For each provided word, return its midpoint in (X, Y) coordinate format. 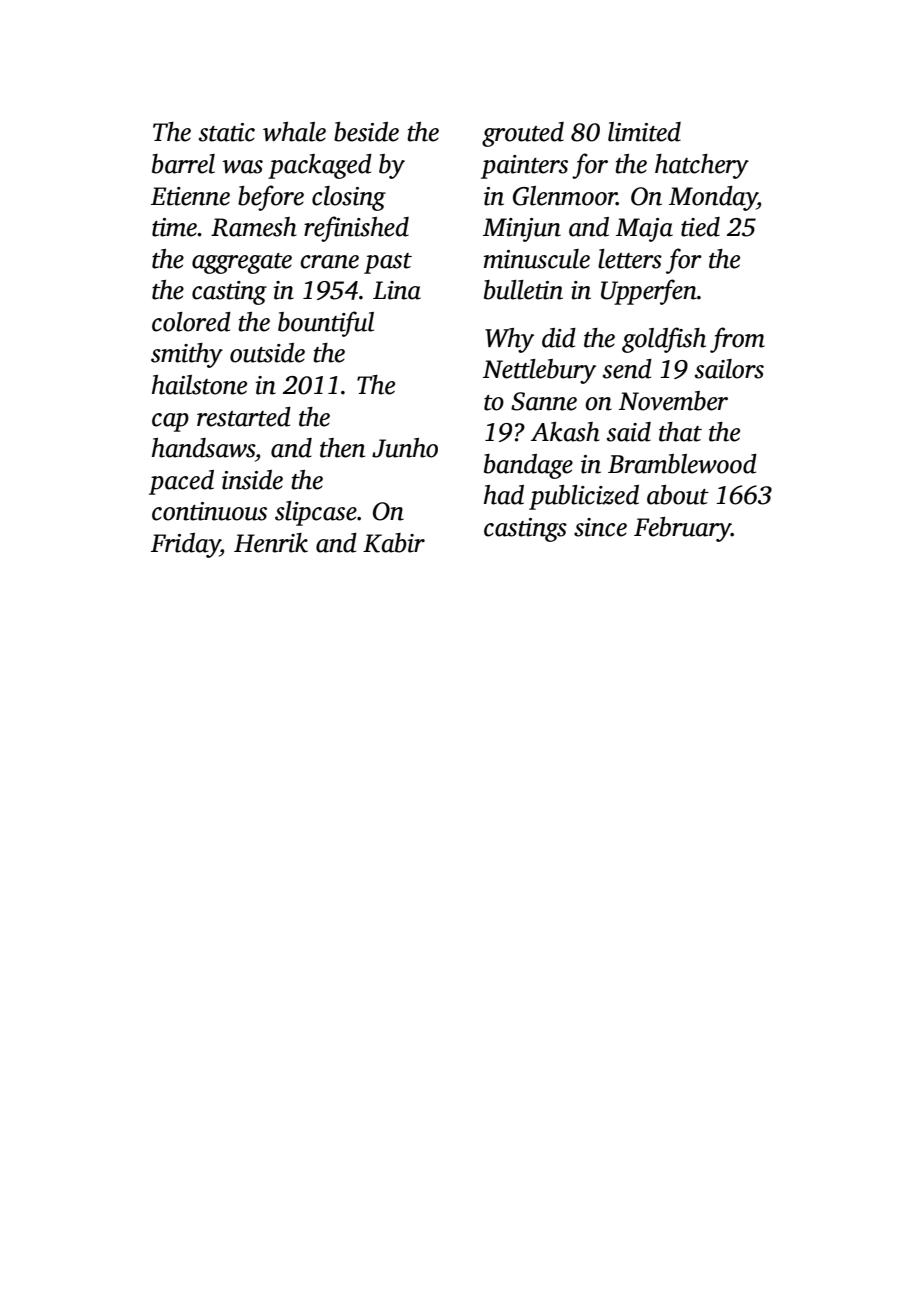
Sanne (544, 401)
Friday (185, 545)
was (242, 167)
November (673, 401)
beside (366, 132)
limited (644, 132)
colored (191, 322)
